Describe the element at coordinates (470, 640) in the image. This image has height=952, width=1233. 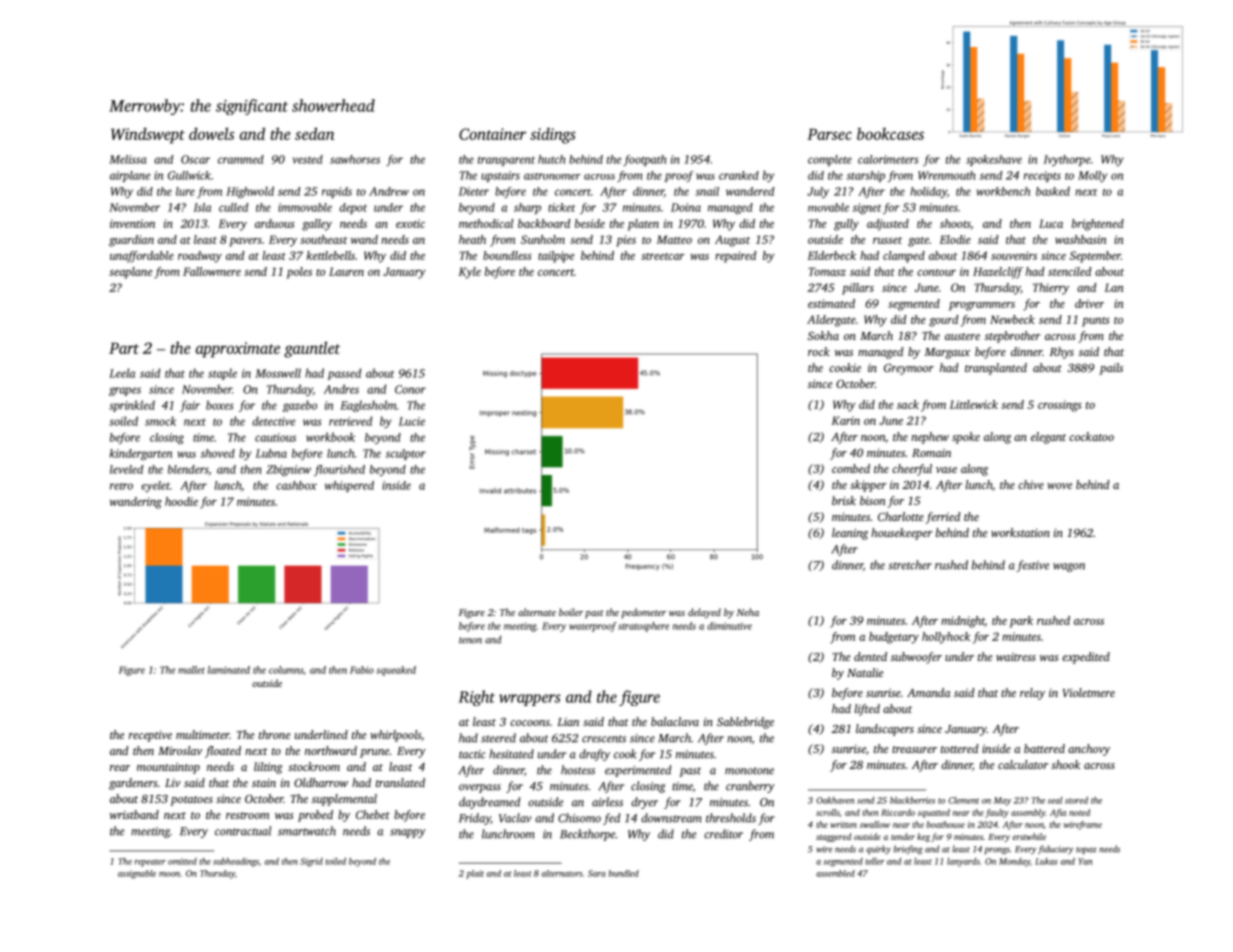
I see `tenon` at that location.
